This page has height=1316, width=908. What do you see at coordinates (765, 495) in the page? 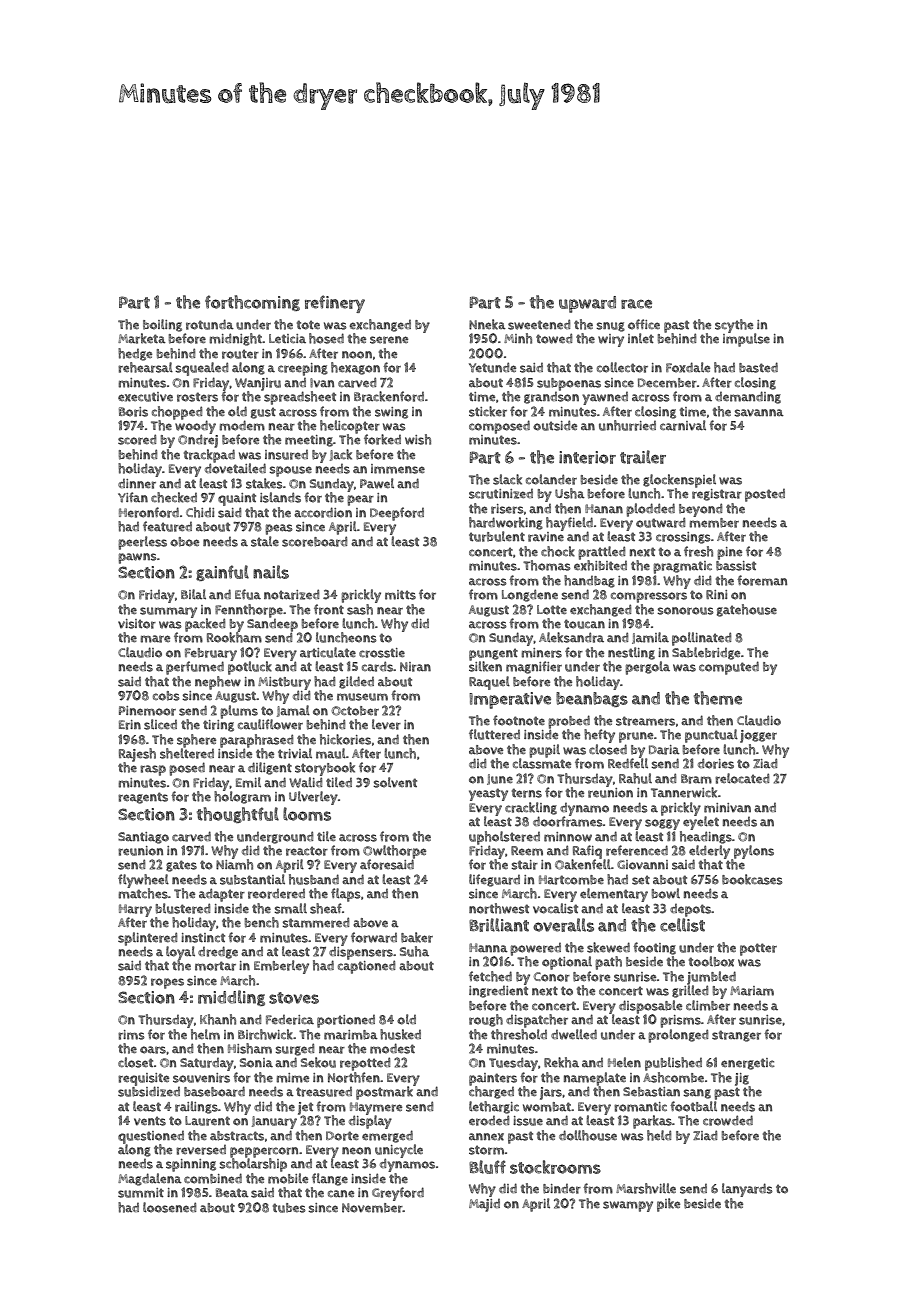
I see `posted` at bounding box center [765, 495].
